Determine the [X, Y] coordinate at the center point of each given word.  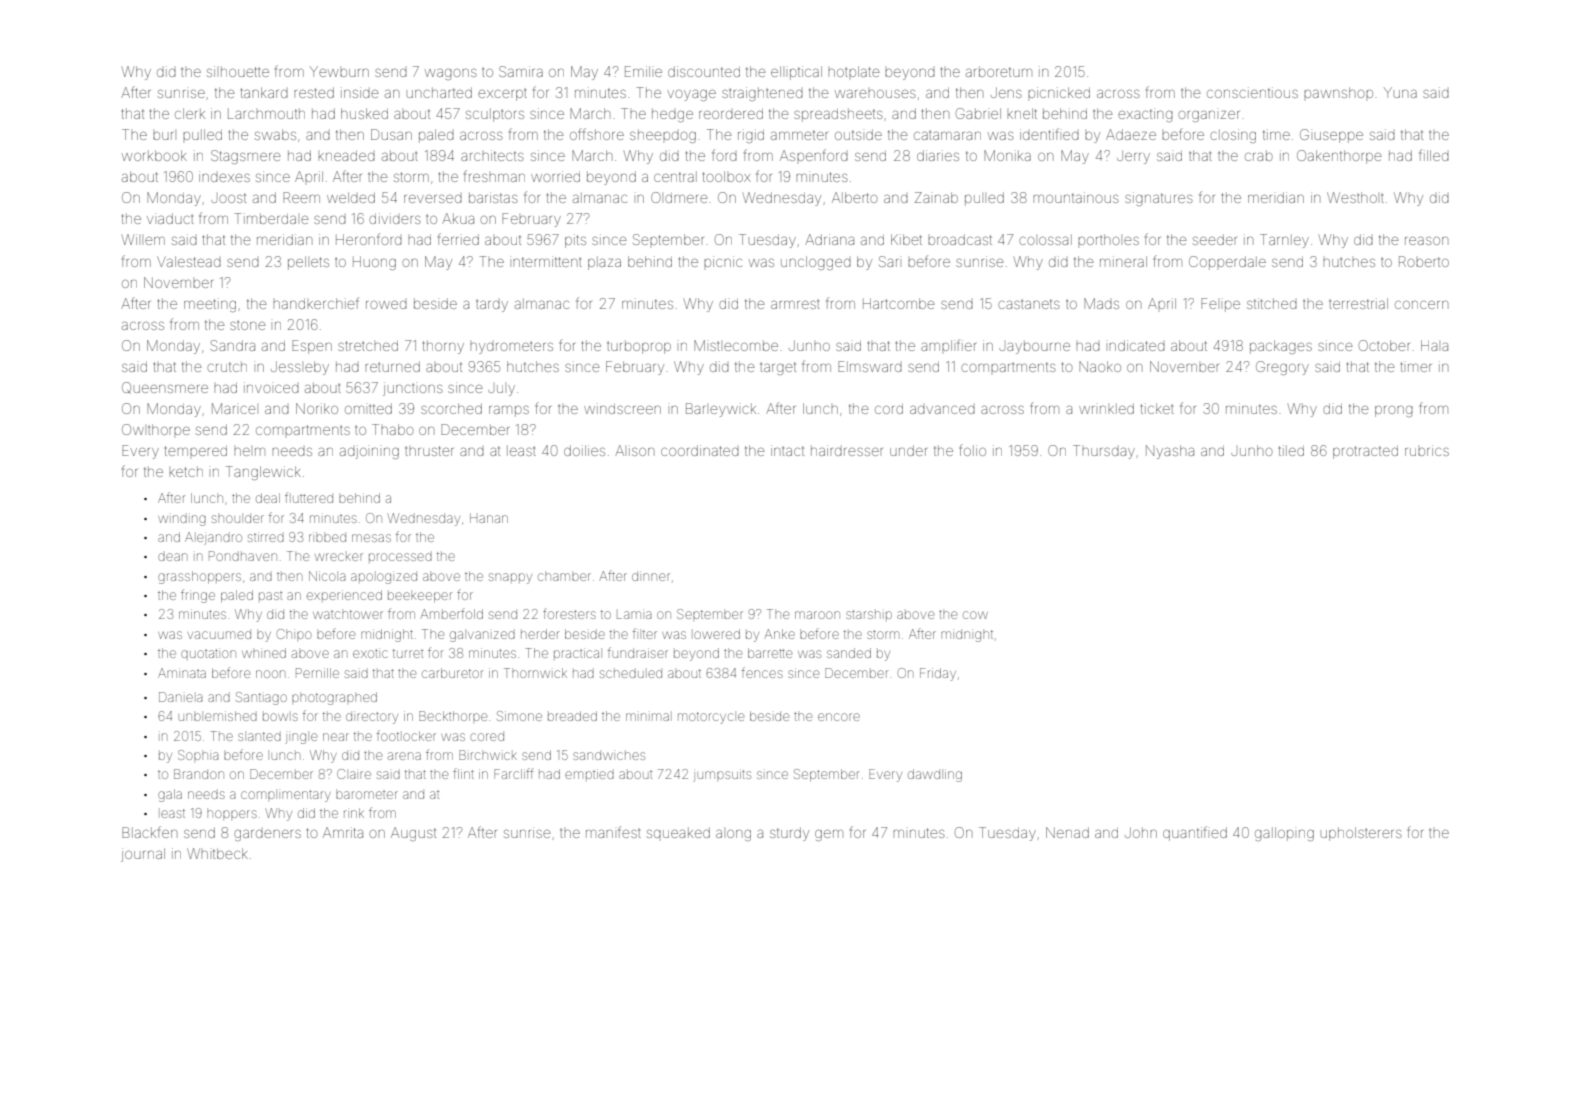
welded [351, 197]
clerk [190, 113]
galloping [1284, 834]
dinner [651, 577]
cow [975, 615]
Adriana [829, 239]
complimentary [286, 796]
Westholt [1355, 197]
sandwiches [609, 756]
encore [839, 717]
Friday [938, 674]
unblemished [218, 716]
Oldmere [679, 197]
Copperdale [1227, 263]
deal [268, 498]
